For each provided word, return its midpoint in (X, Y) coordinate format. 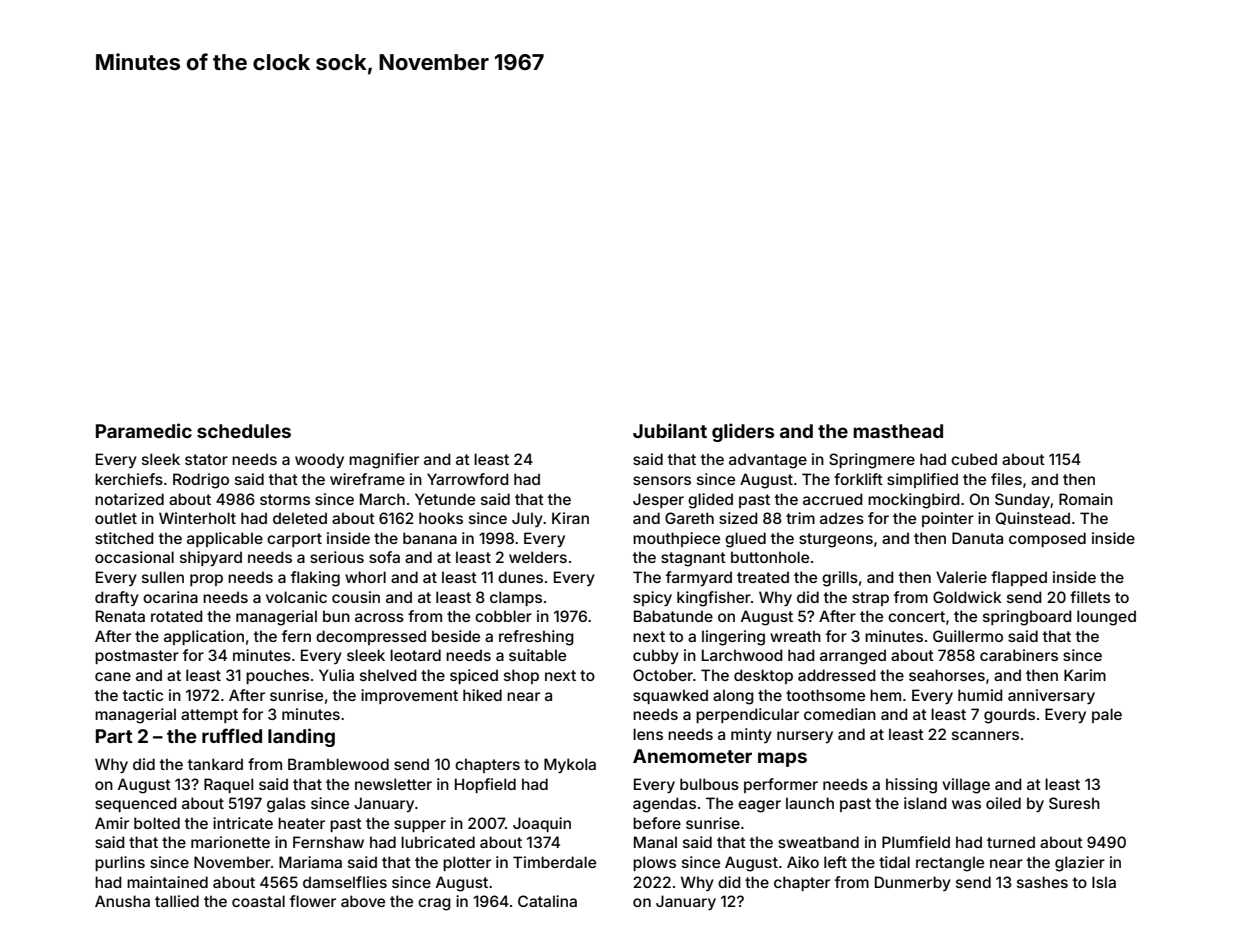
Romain (1086, 499)
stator (206, 459)
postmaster (137, 657)
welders (538, 557)
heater (301, 823)
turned (1011, 842)
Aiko (803, 862)
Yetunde (445, 499)
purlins (120, 863)
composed (1047, 539)
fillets (1090, 597)
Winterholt (197, 518)
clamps (516, 598)
